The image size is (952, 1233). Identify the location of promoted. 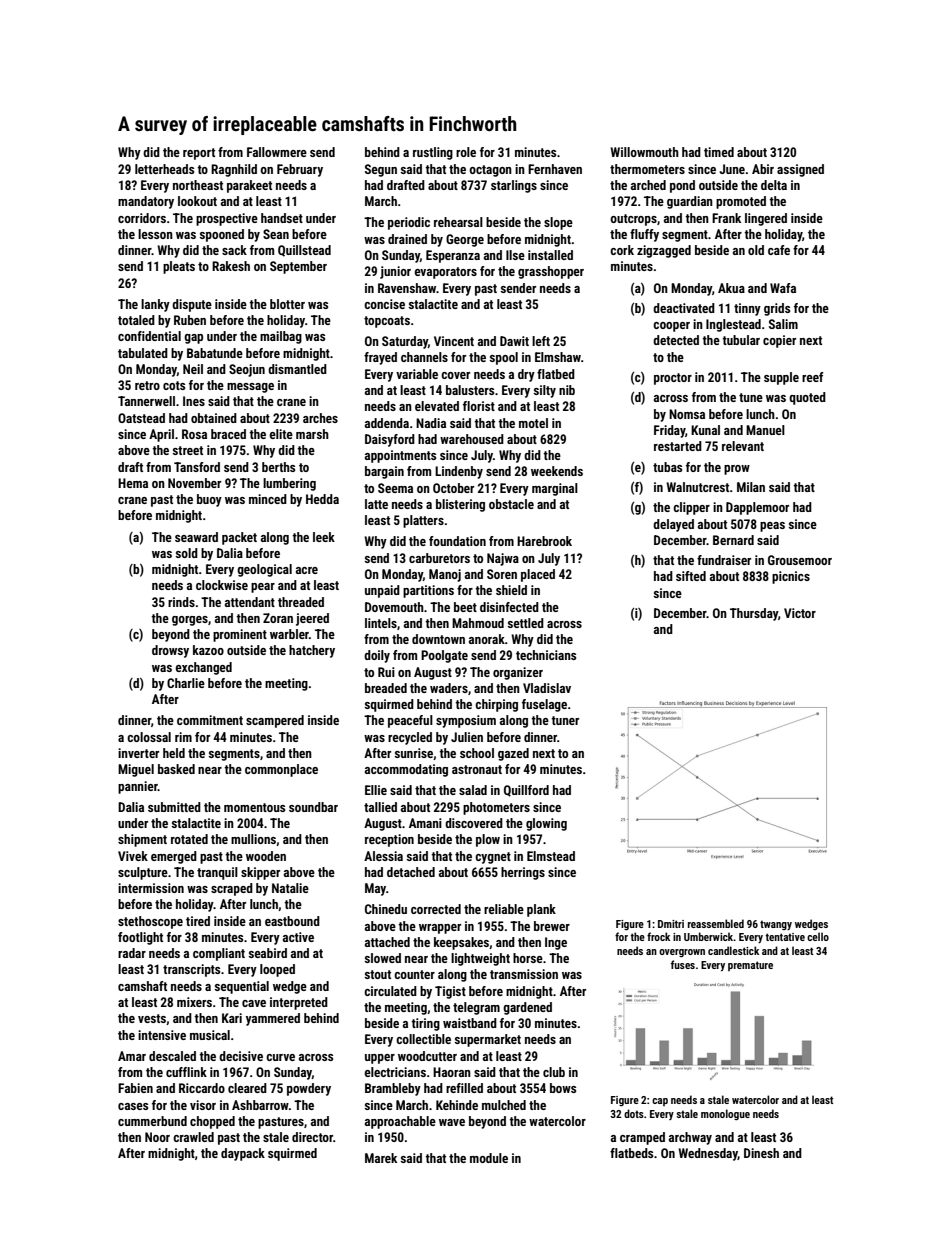
(741, 202).
